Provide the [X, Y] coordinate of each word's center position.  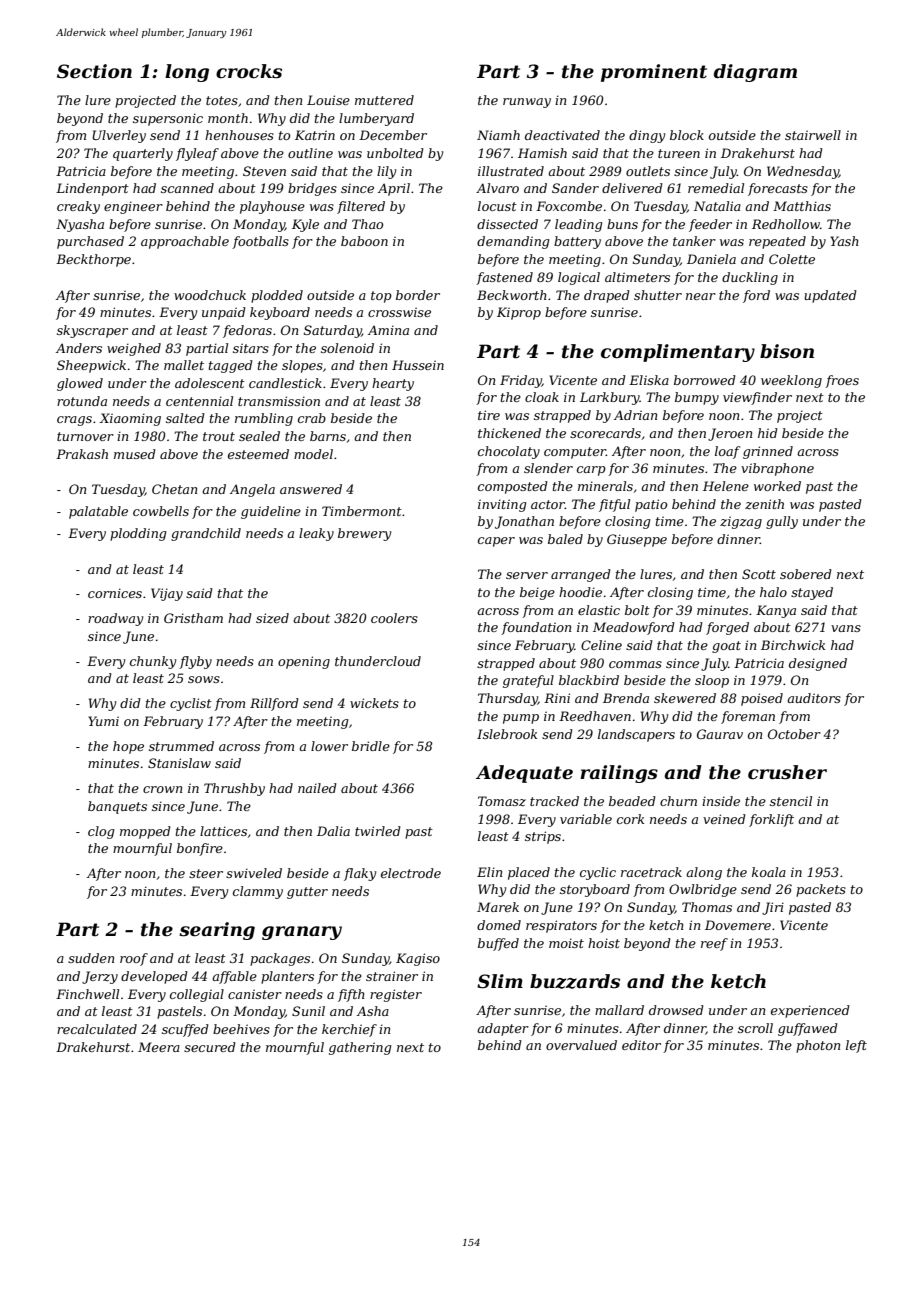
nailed [317, 788]
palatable [98, 512]
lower [329, 746]
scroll [755, 1028]
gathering [360, 1048]
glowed [80, 384]
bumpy [697, 398]
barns [328, 436]
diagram [755, 73]
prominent [654, 73]
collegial [197, 995]
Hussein [418, 365]
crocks [249, 71]
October [794, 734]
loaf [727, 452]
